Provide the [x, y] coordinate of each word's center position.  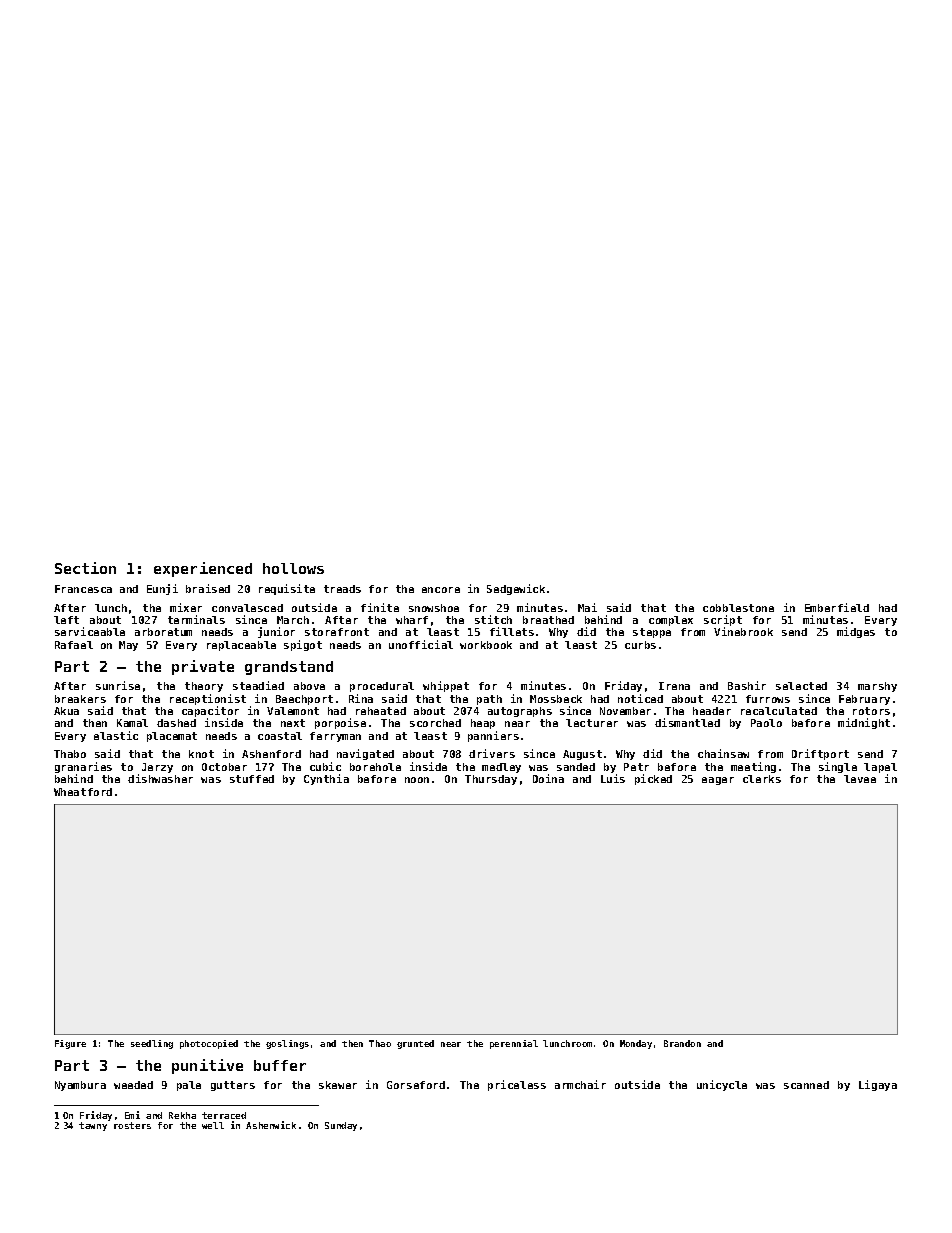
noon [417, 780]
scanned [806, 1085]
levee [860, 779]
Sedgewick [516, 589]
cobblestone [738, 608]
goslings [287, 1044]
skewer [338, 1085]
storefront [337, 632]
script [723, 620]
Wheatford [83, 792]
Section [85, 568]
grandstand [289, 668]
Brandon [682, 1043]
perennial [514, 1044]
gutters [233, 1086]
